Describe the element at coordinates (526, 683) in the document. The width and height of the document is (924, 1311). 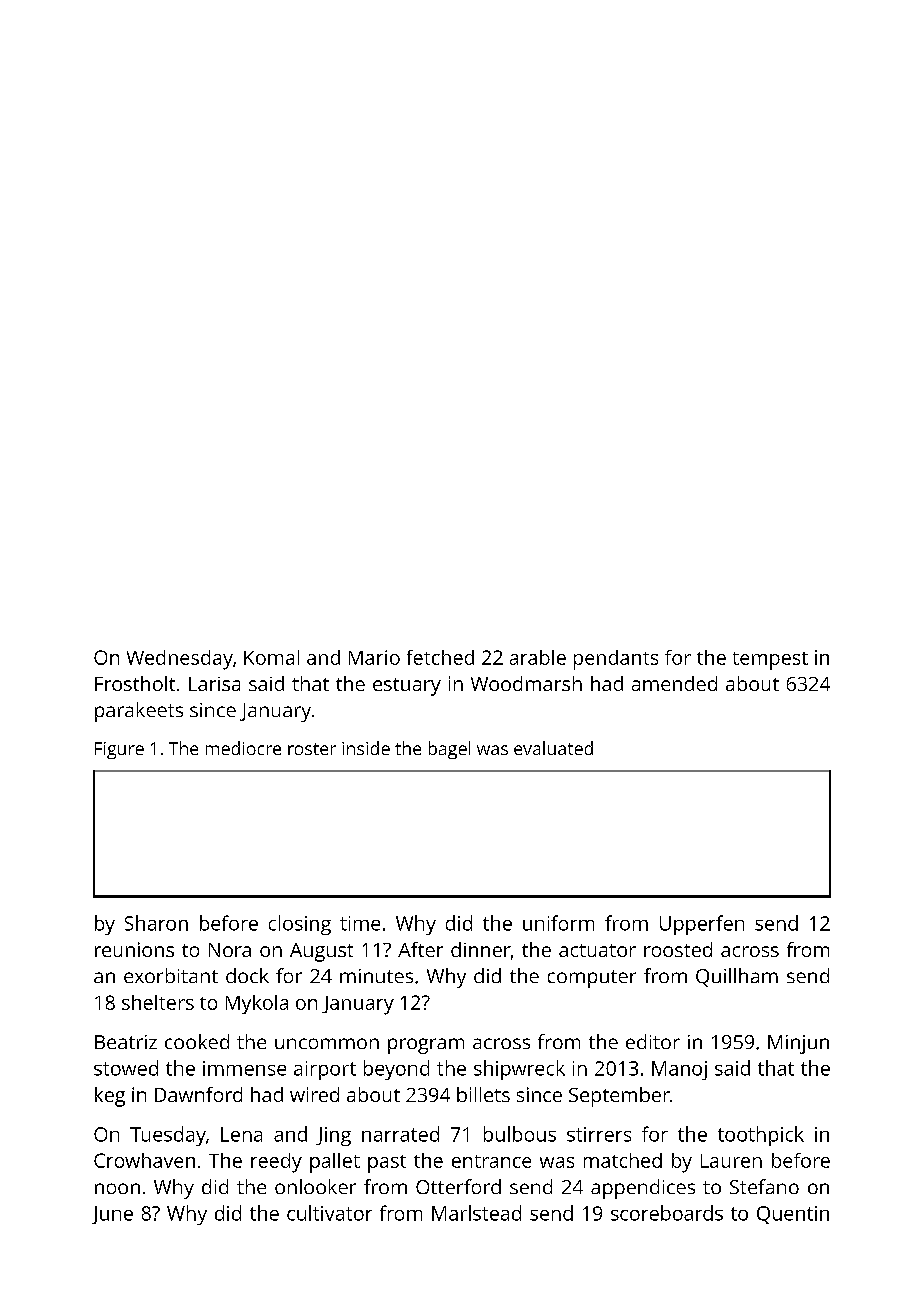
I see `Woodmarsh` at that location.
